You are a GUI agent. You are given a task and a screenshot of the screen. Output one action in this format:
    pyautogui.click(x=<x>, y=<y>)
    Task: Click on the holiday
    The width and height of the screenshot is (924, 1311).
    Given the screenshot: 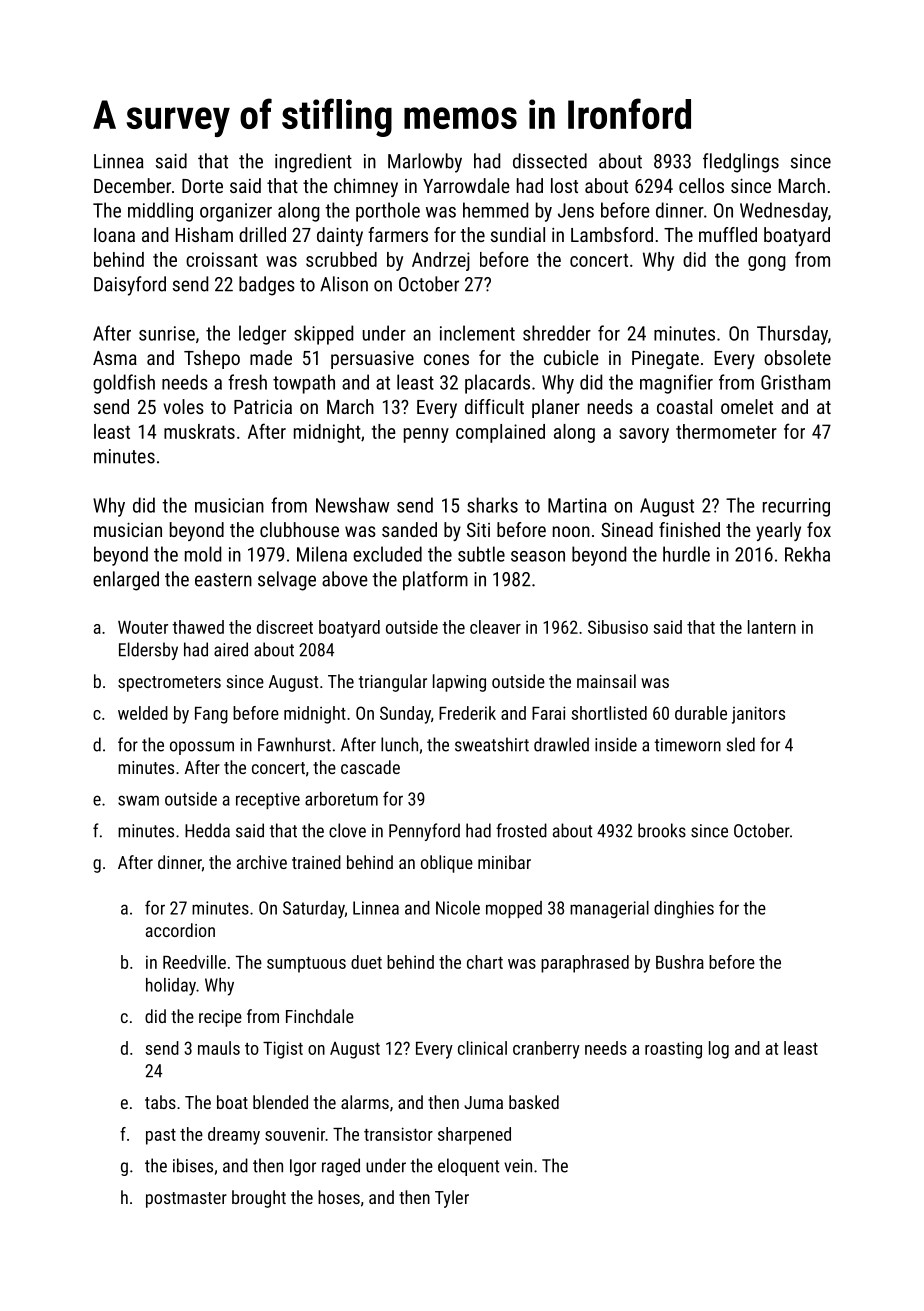 What is the action you would take?
    pyautogui.click(x=171, y=987)
